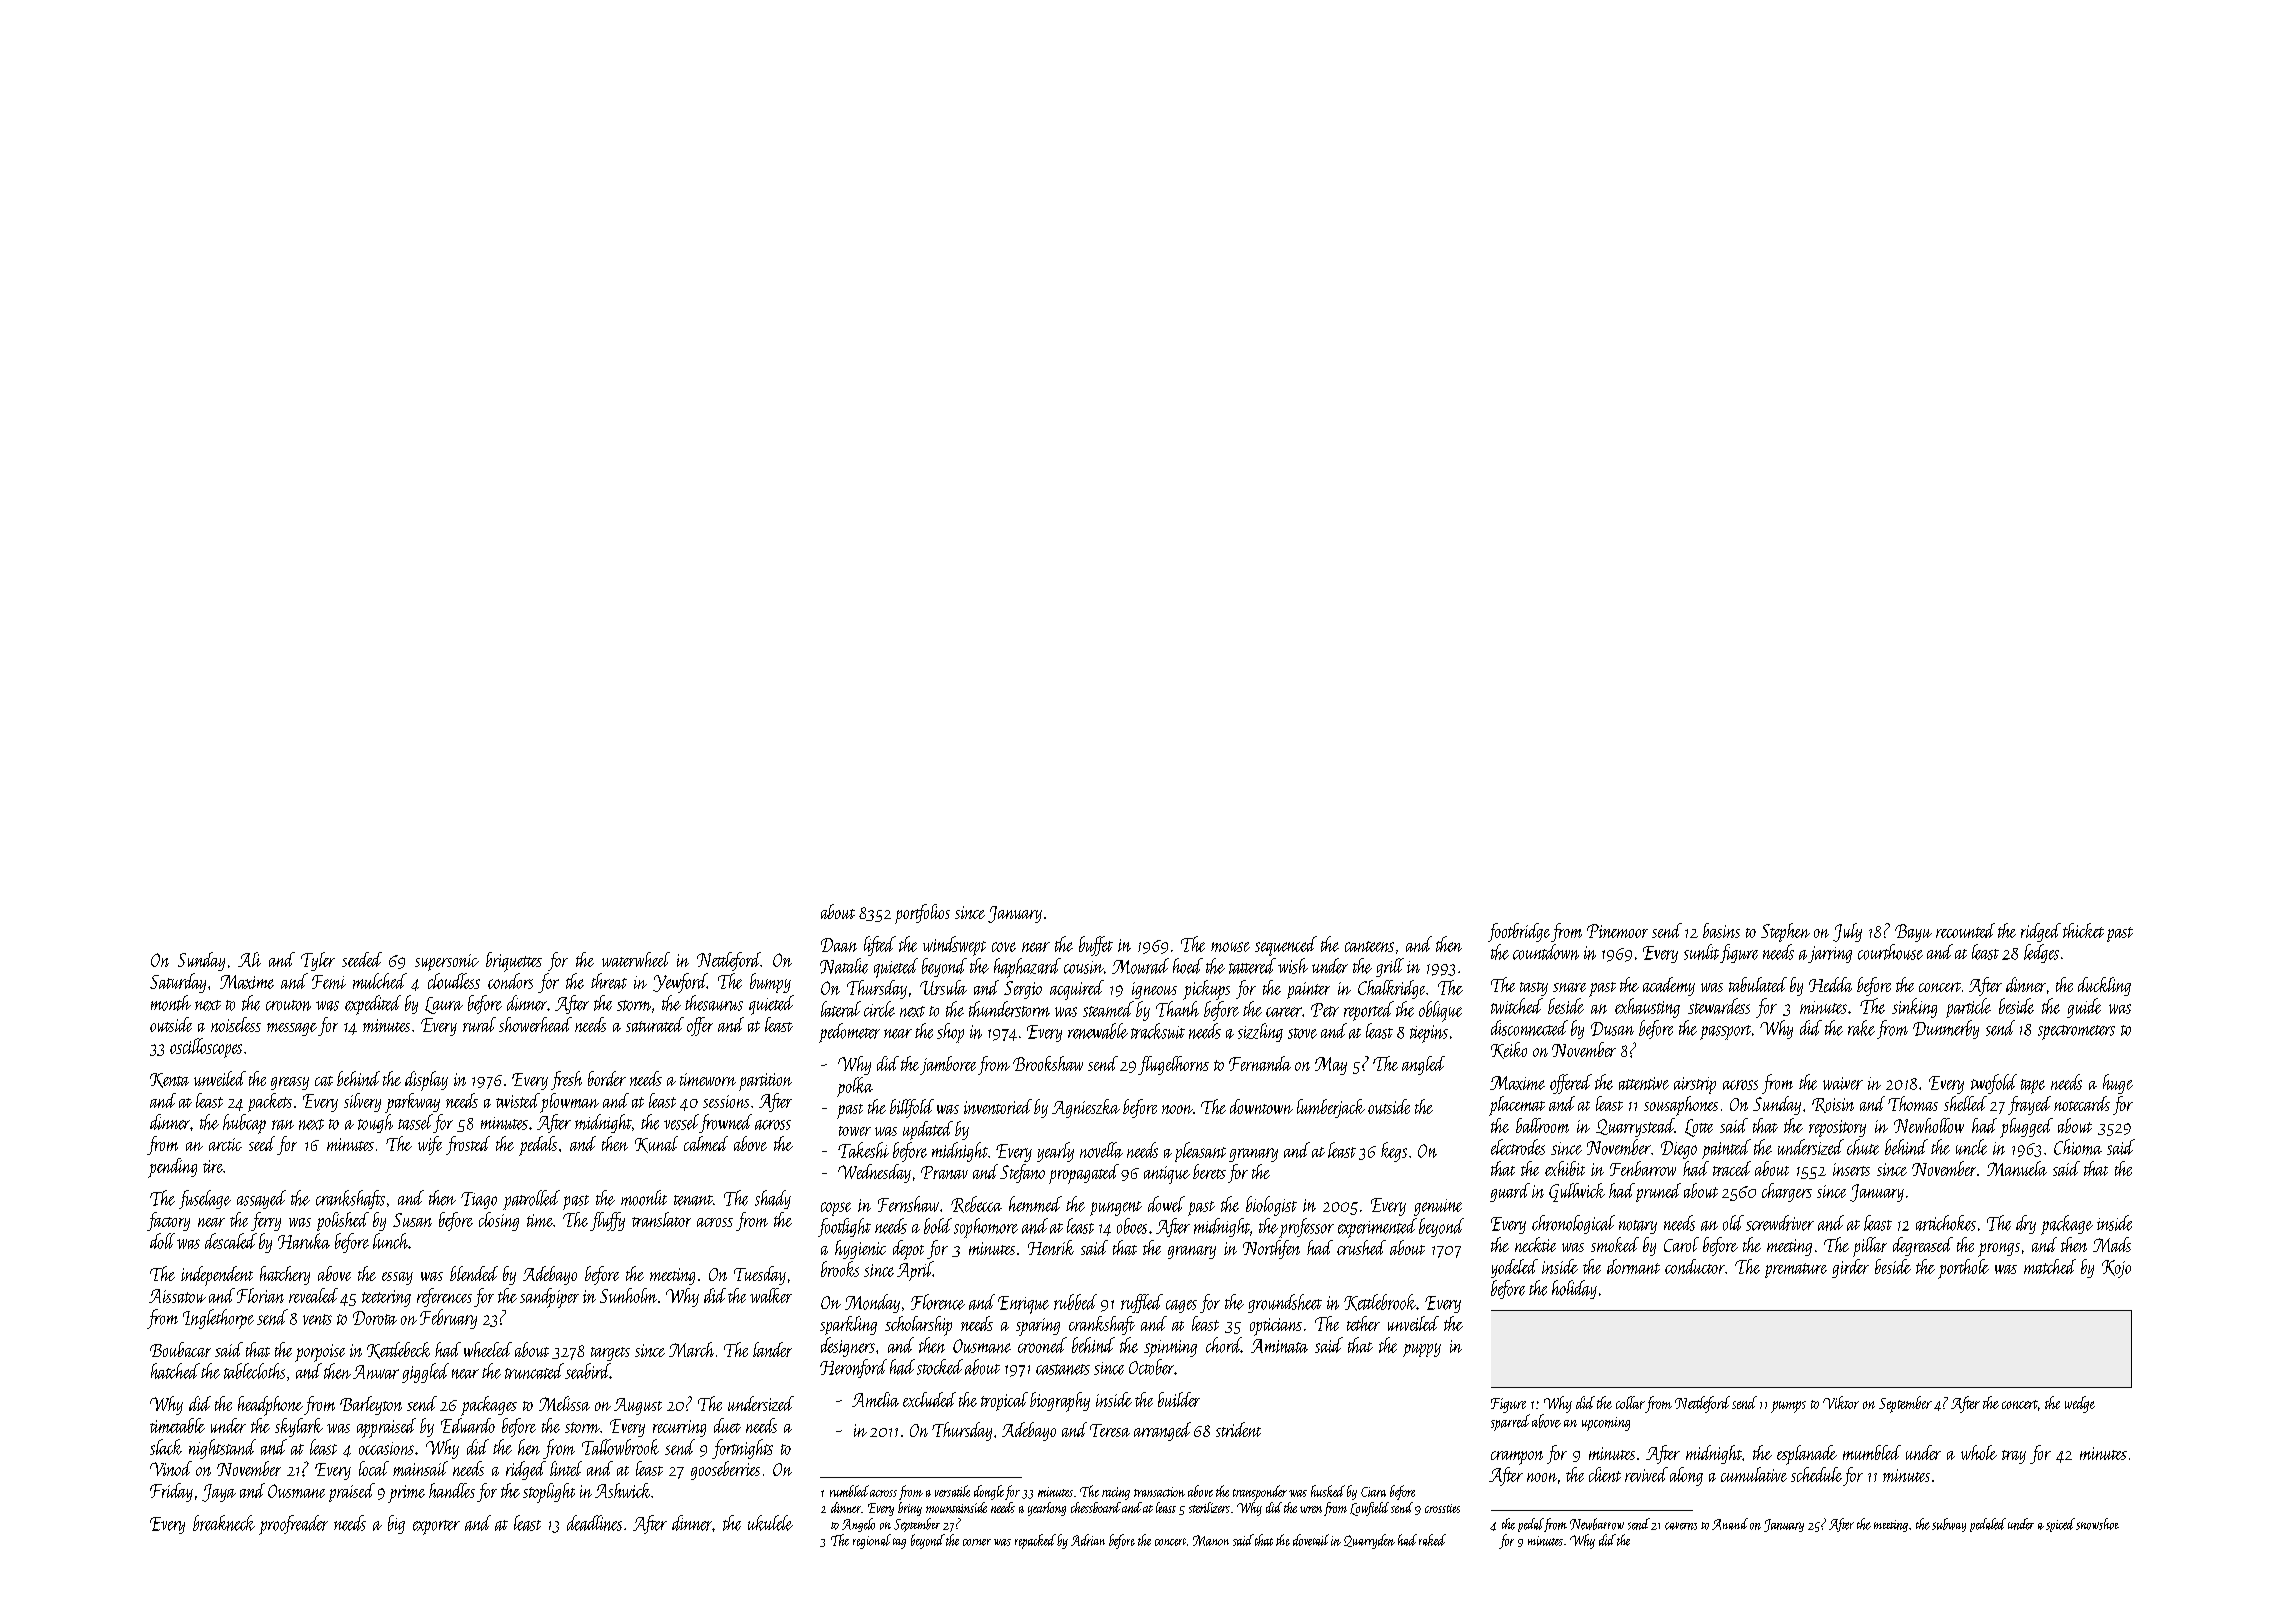  I want to click on basins, so click(1721, 930).
